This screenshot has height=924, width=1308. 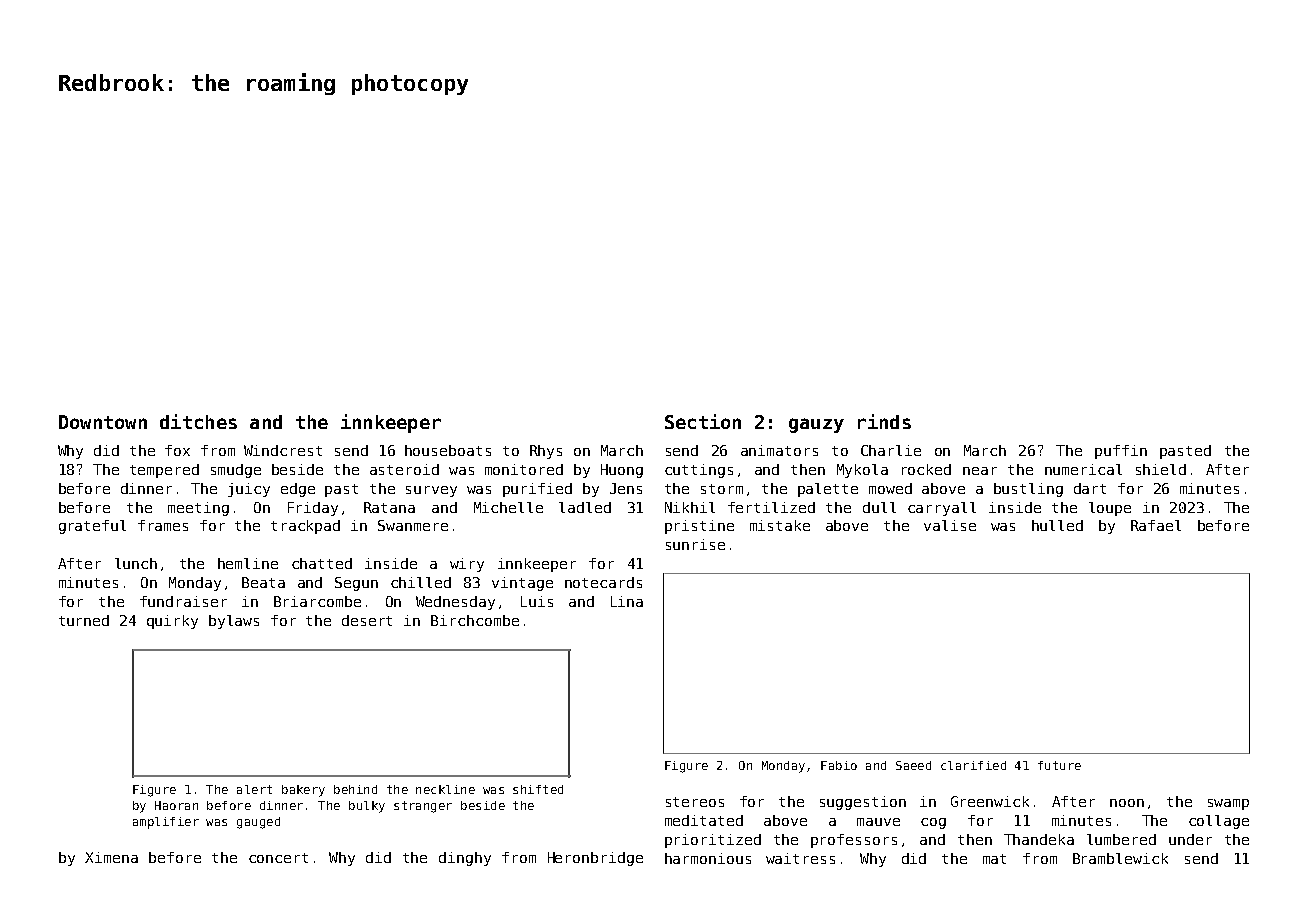 I want to click on Birchcombe, so click(x=475, y=620).
